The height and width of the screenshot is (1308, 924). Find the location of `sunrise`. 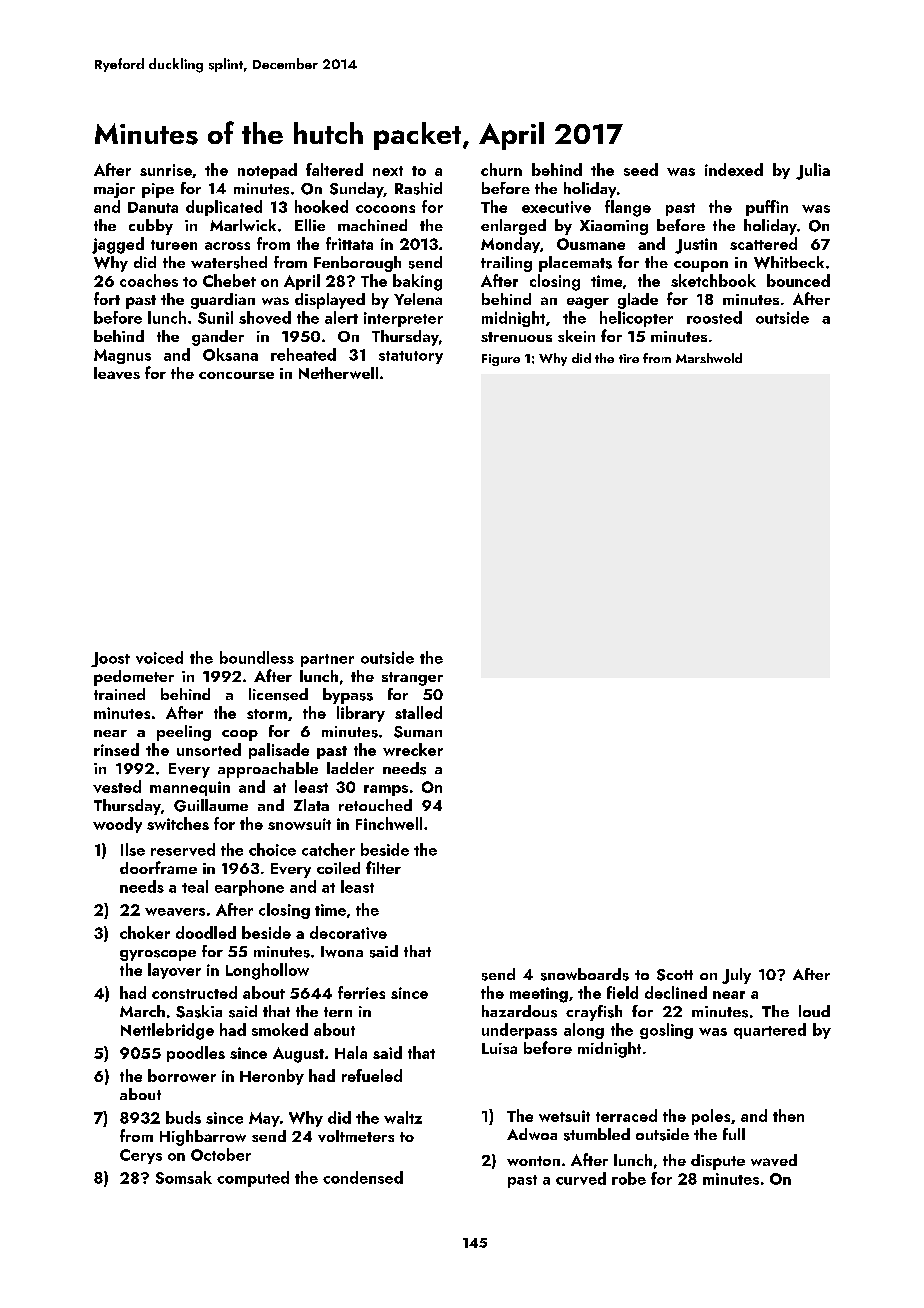

sunrise is located at coordinates (166, 170).
